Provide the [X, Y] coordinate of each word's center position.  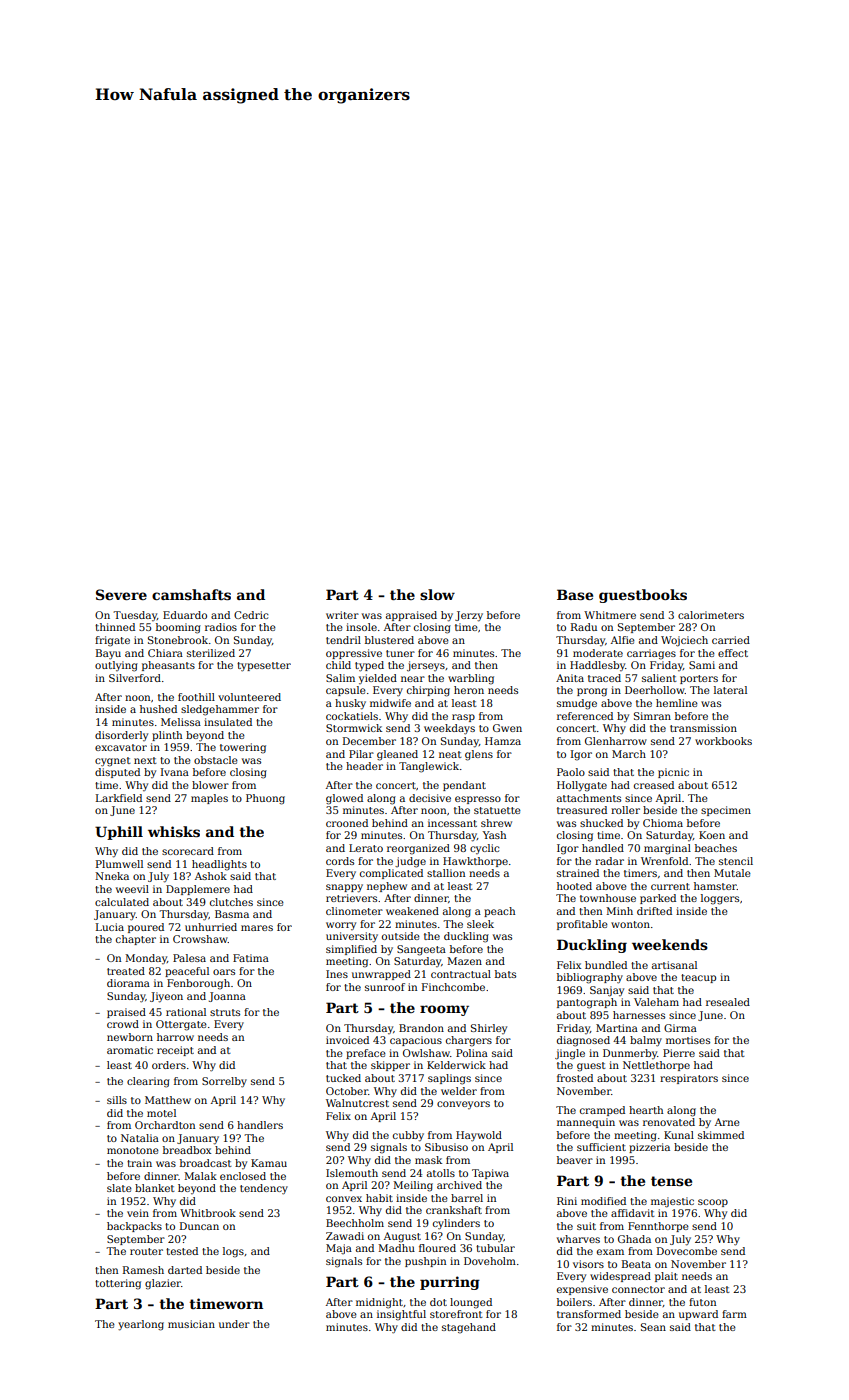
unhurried [211, 927]
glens [479, 755]
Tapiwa [490, 1174]
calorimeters [711, 615]
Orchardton [165, 1125]
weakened [412, 911]
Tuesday [135, 616]
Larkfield [119, 798]
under [234, 1324]
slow [437, 594]
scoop [713, 1203]
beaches [716, 848]
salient [659, 678]
